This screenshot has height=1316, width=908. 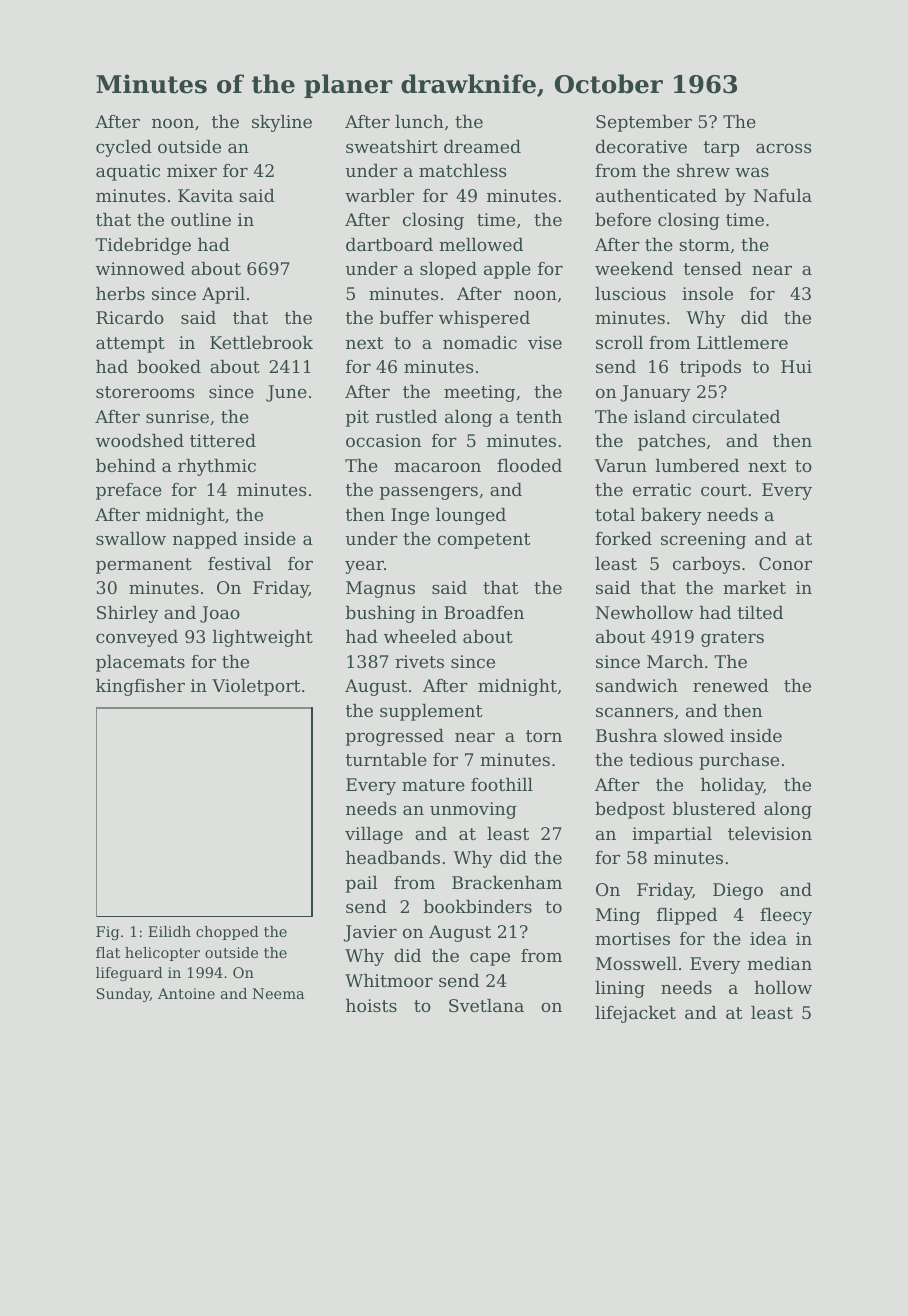 What do you see at coordinates (127, 614) in the screenshot?
I see `Shirley` at bounding box center [127, 614].
